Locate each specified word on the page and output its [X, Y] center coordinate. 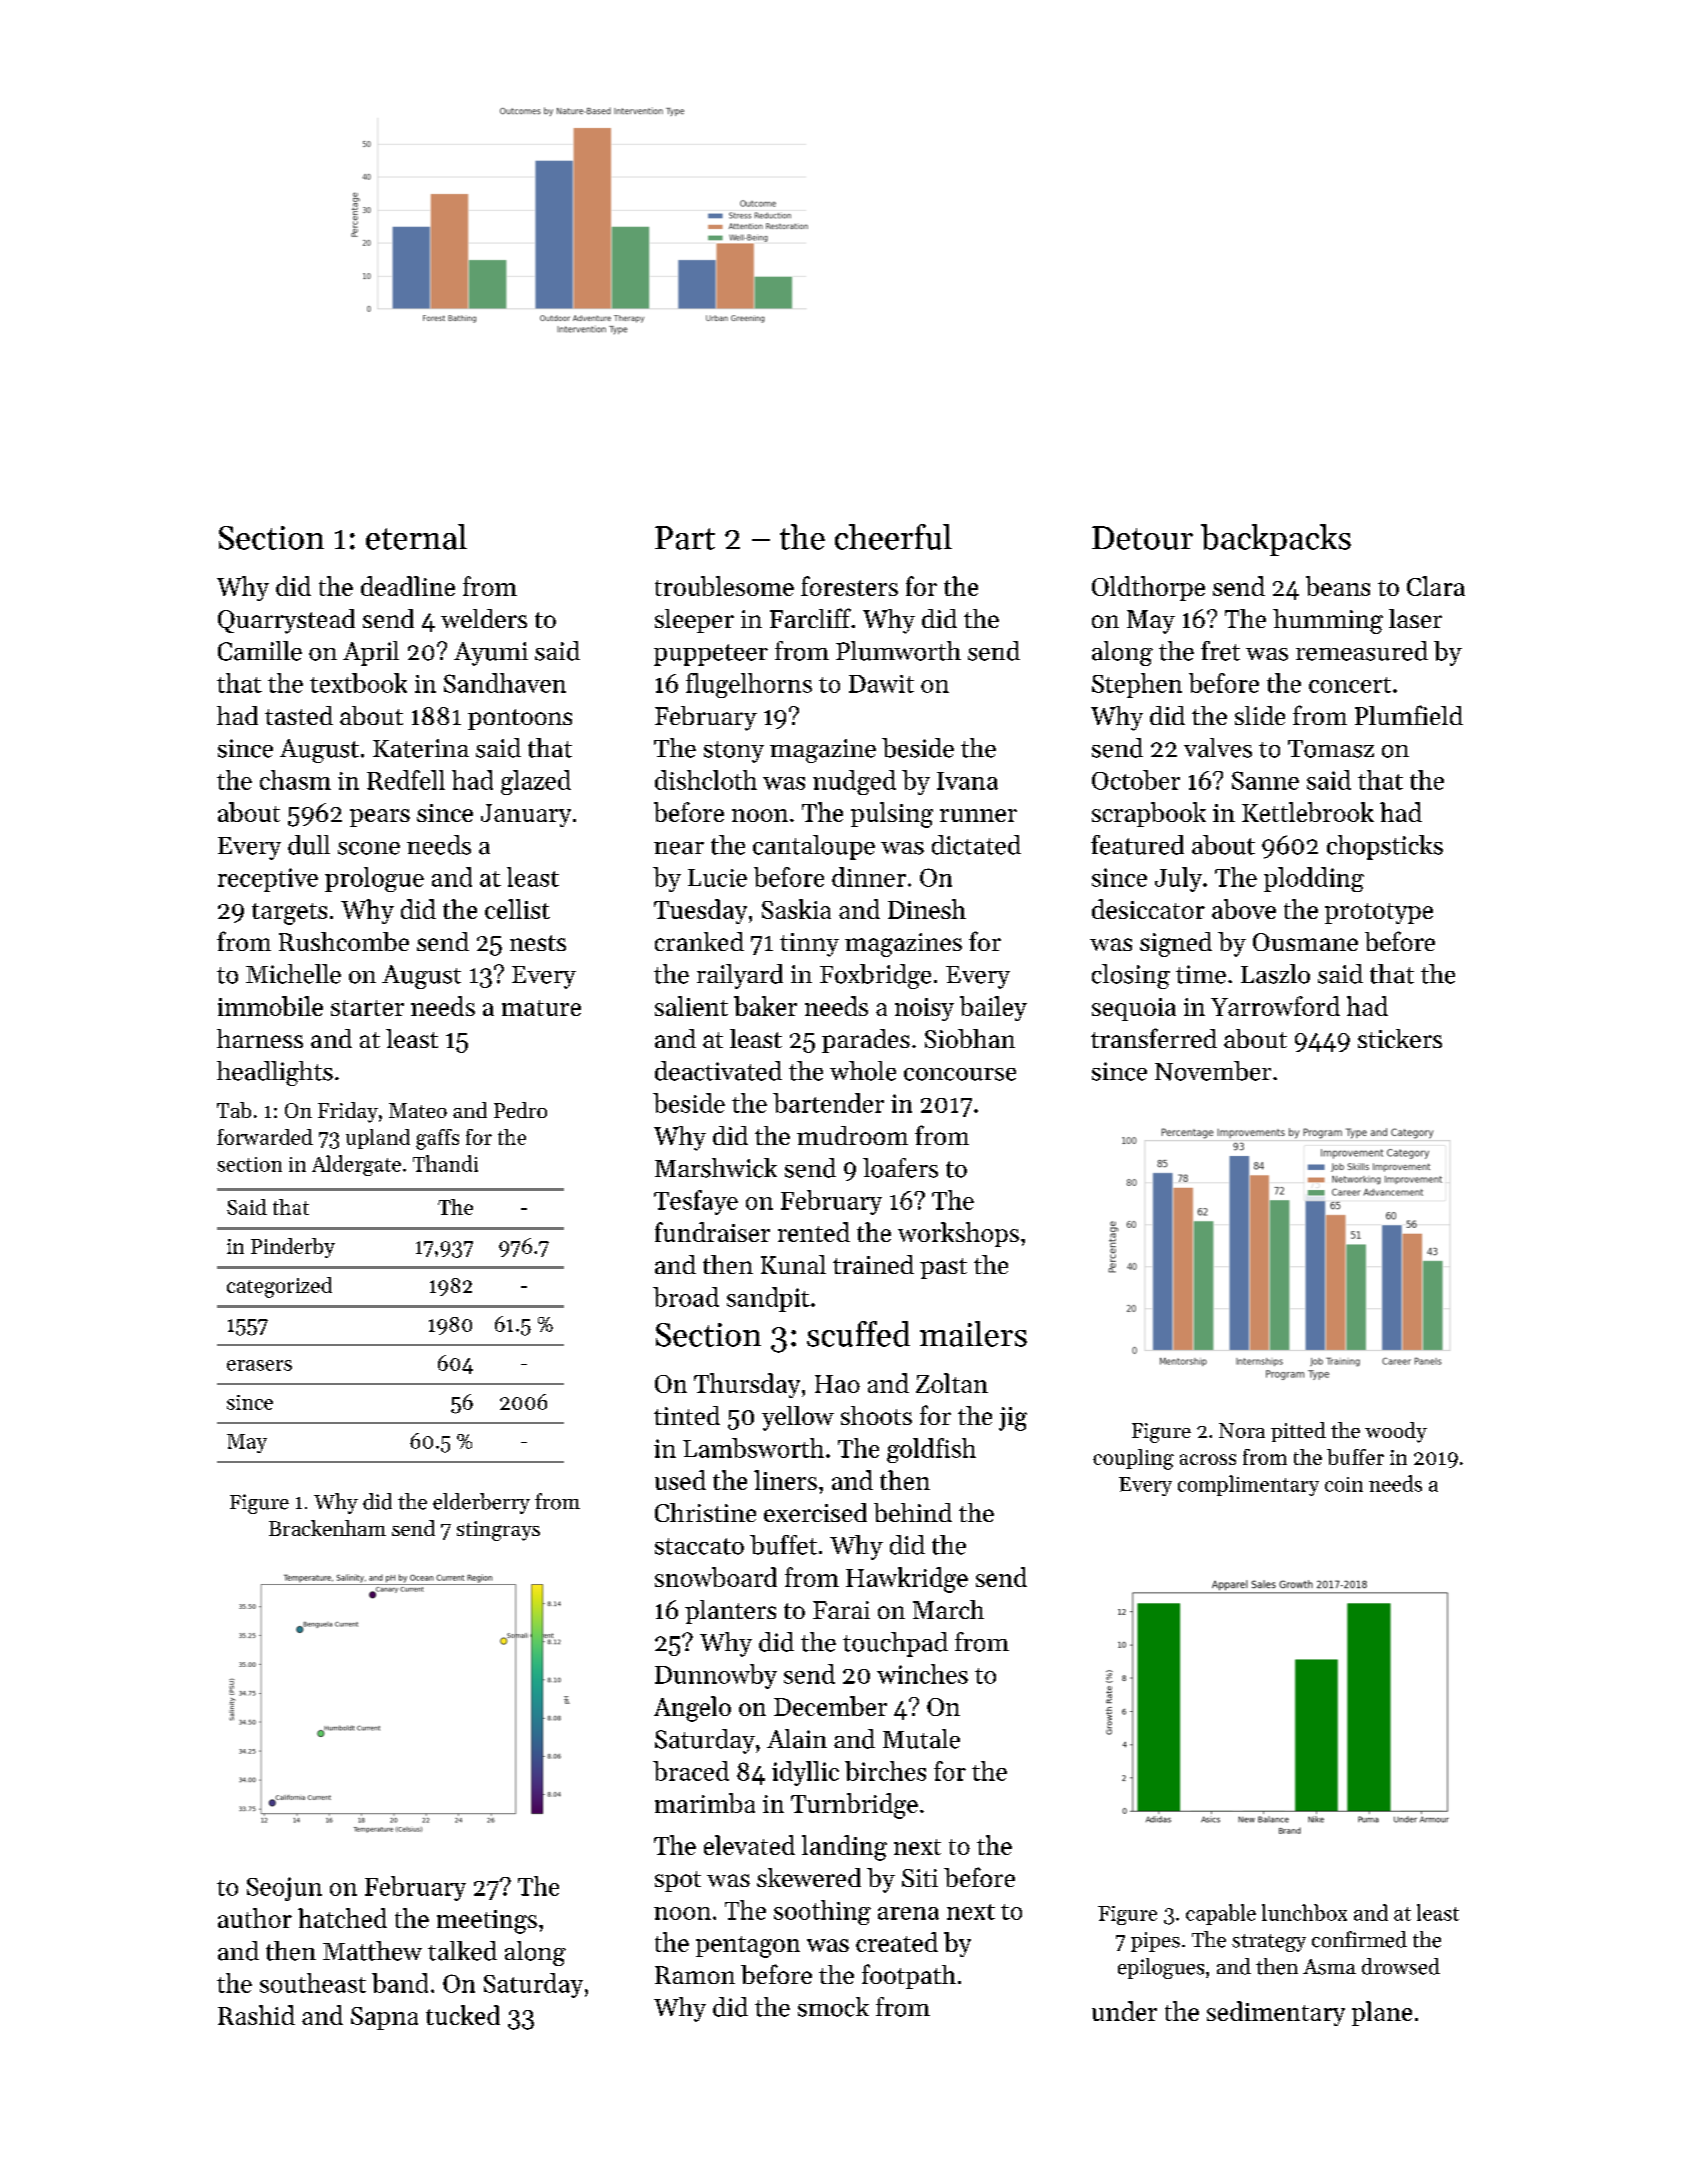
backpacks [1276, 540]
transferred [1154, 1038]
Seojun [284, 1889]
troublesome [724, 586]
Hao [837, 1384]
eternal [416, 537]
